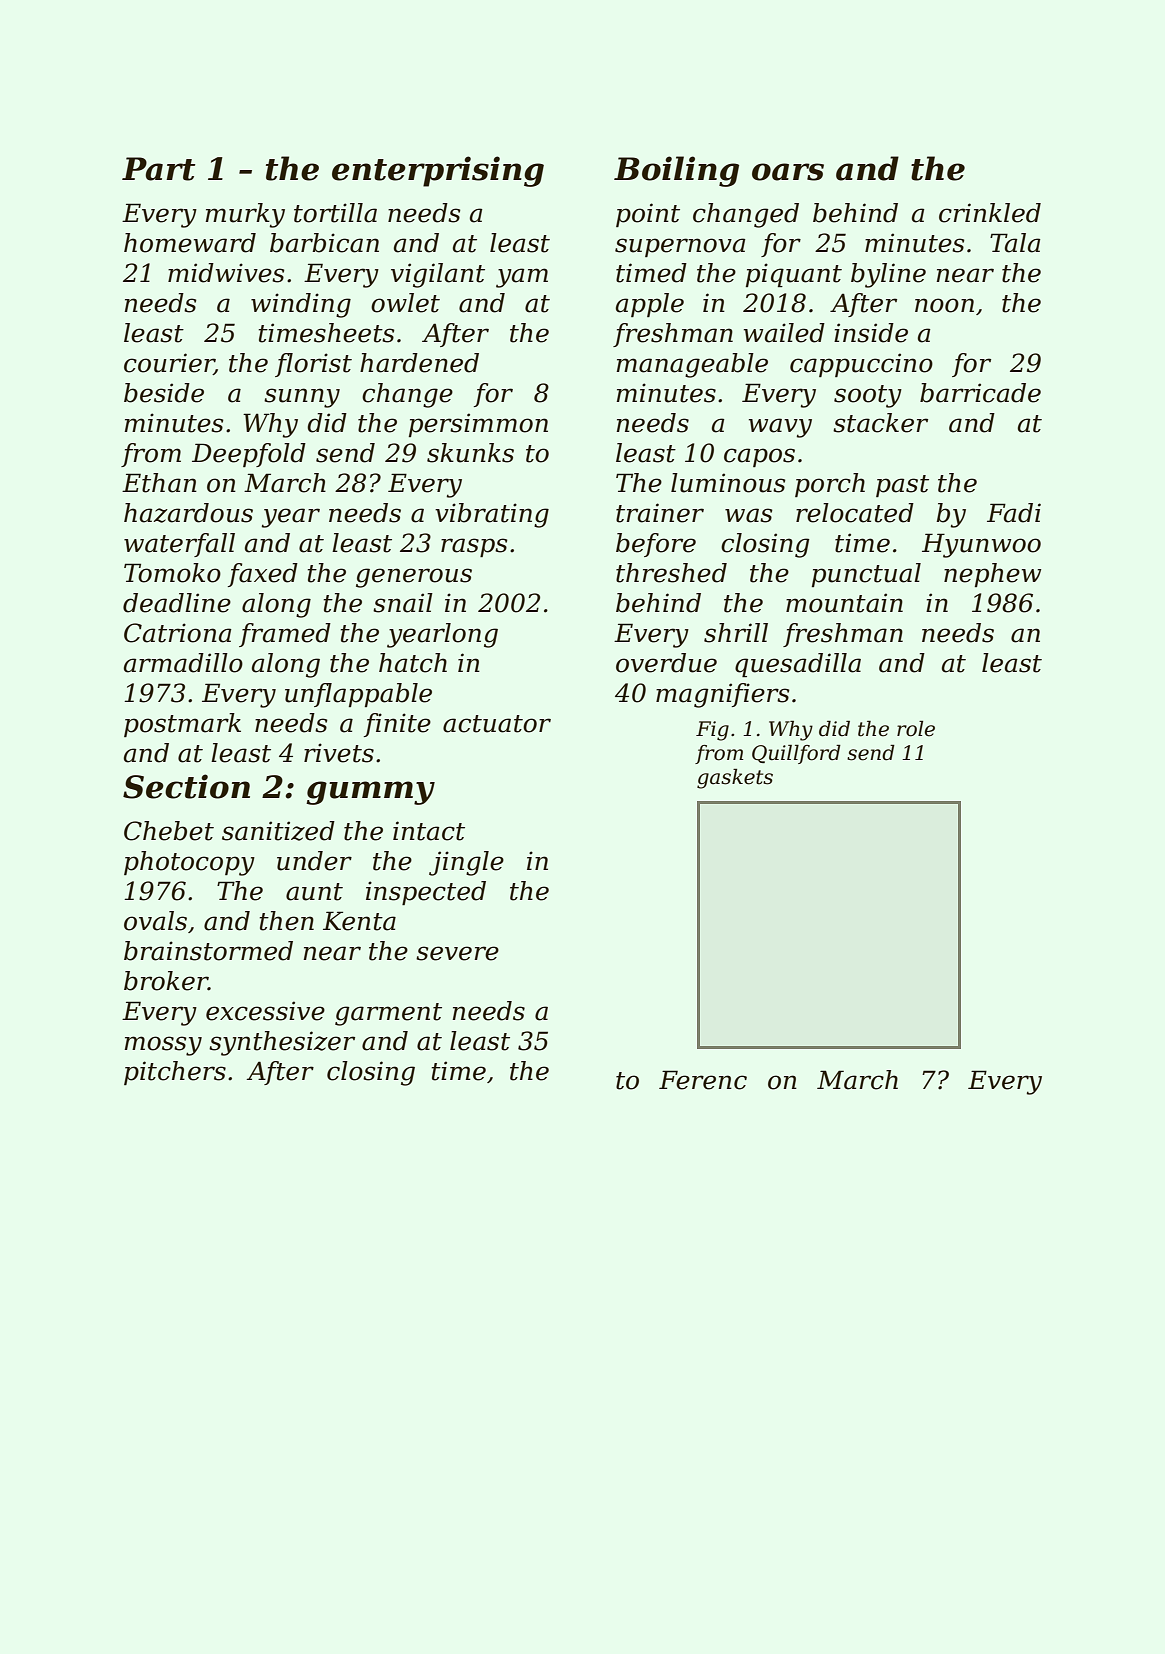 This image has width=1165, height=1654. I want to click on nephew, so click(992, 575).
